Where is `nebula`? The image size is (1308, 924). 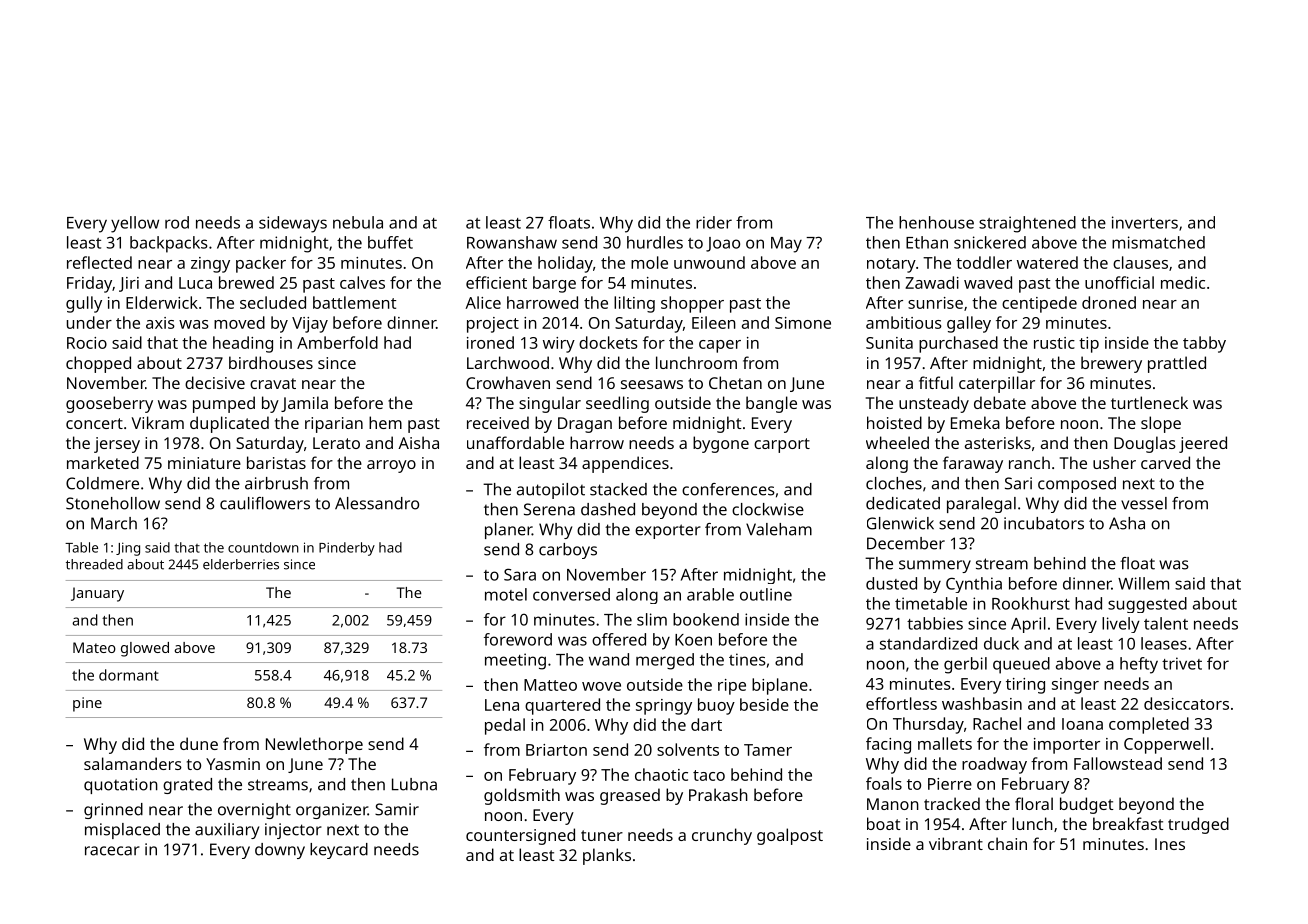 nebula is located at coordinates (358, 222).
